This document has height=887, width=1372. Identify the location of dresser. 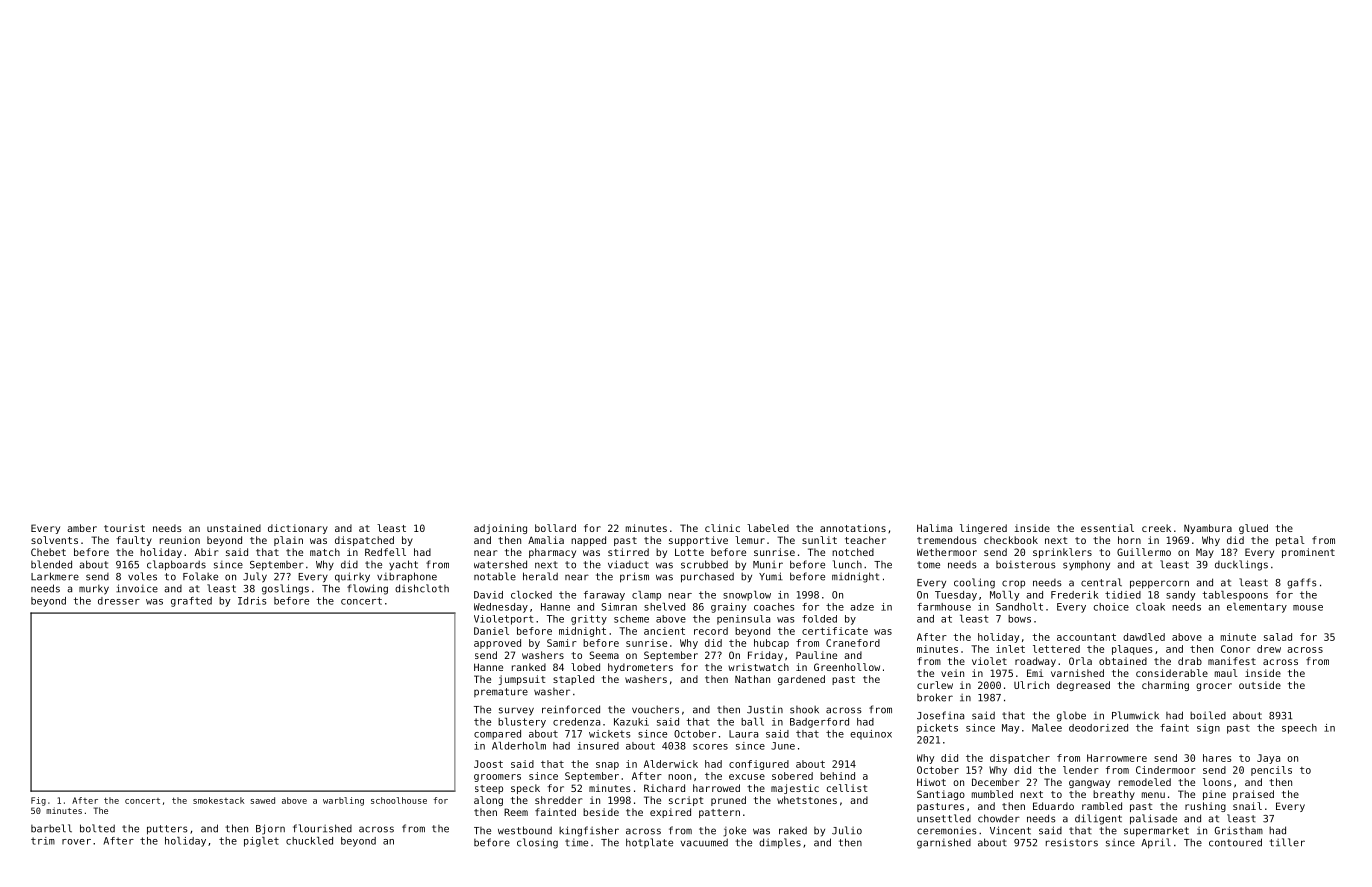
(119, 601).
